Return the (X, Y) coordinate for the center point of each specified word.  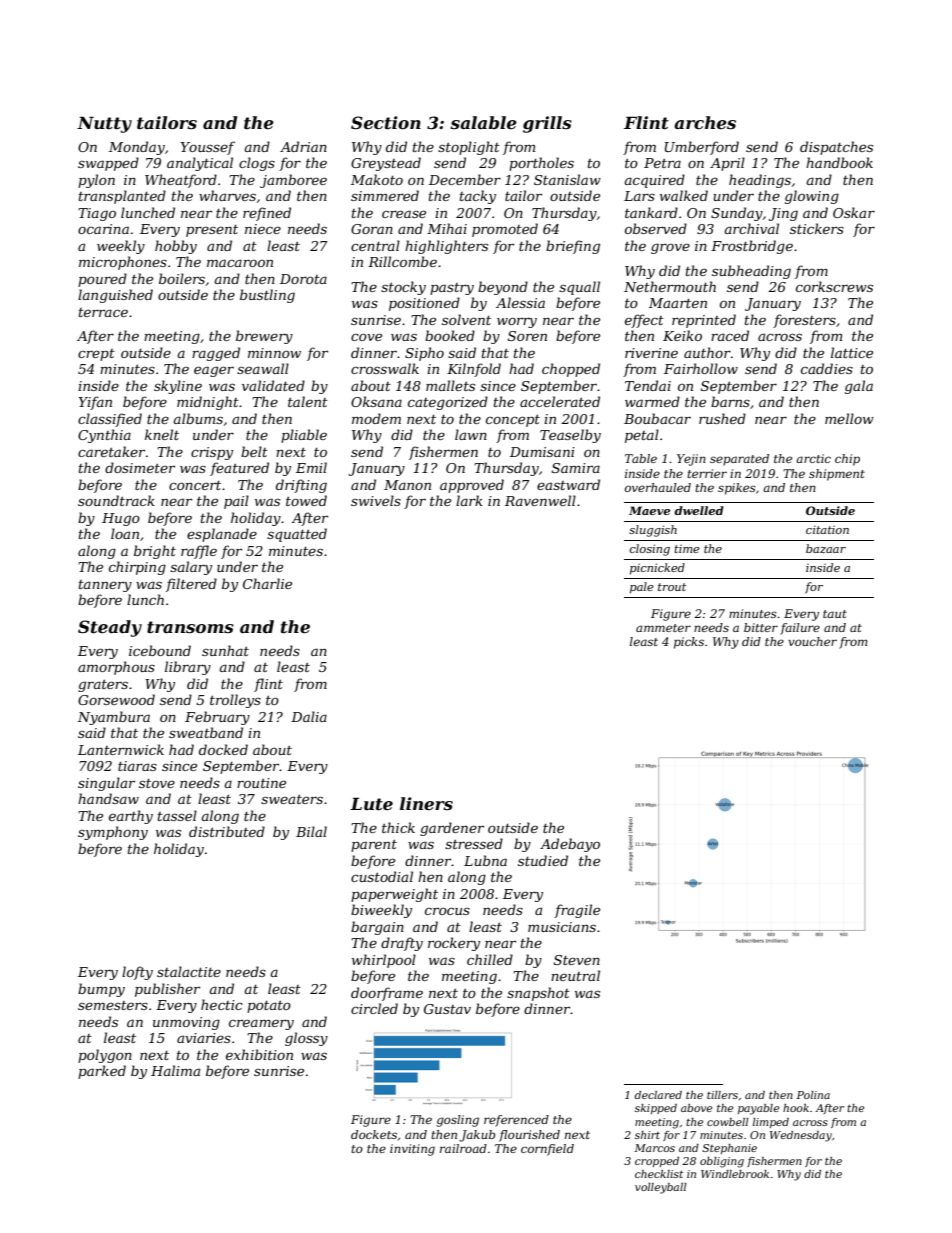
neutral (575, 975)
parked (102, 1072)
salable (483, 122)
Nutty (104, 124)
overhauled (658, 487)
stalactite (189, 971)
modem (376, 418)
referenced (516, 1121)
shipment (837, 475)
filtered (191, 585)
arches (705, 122)
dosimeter (140, 467)
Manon (407, 485)
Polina (813, 1095)
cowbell (728, 1122)
